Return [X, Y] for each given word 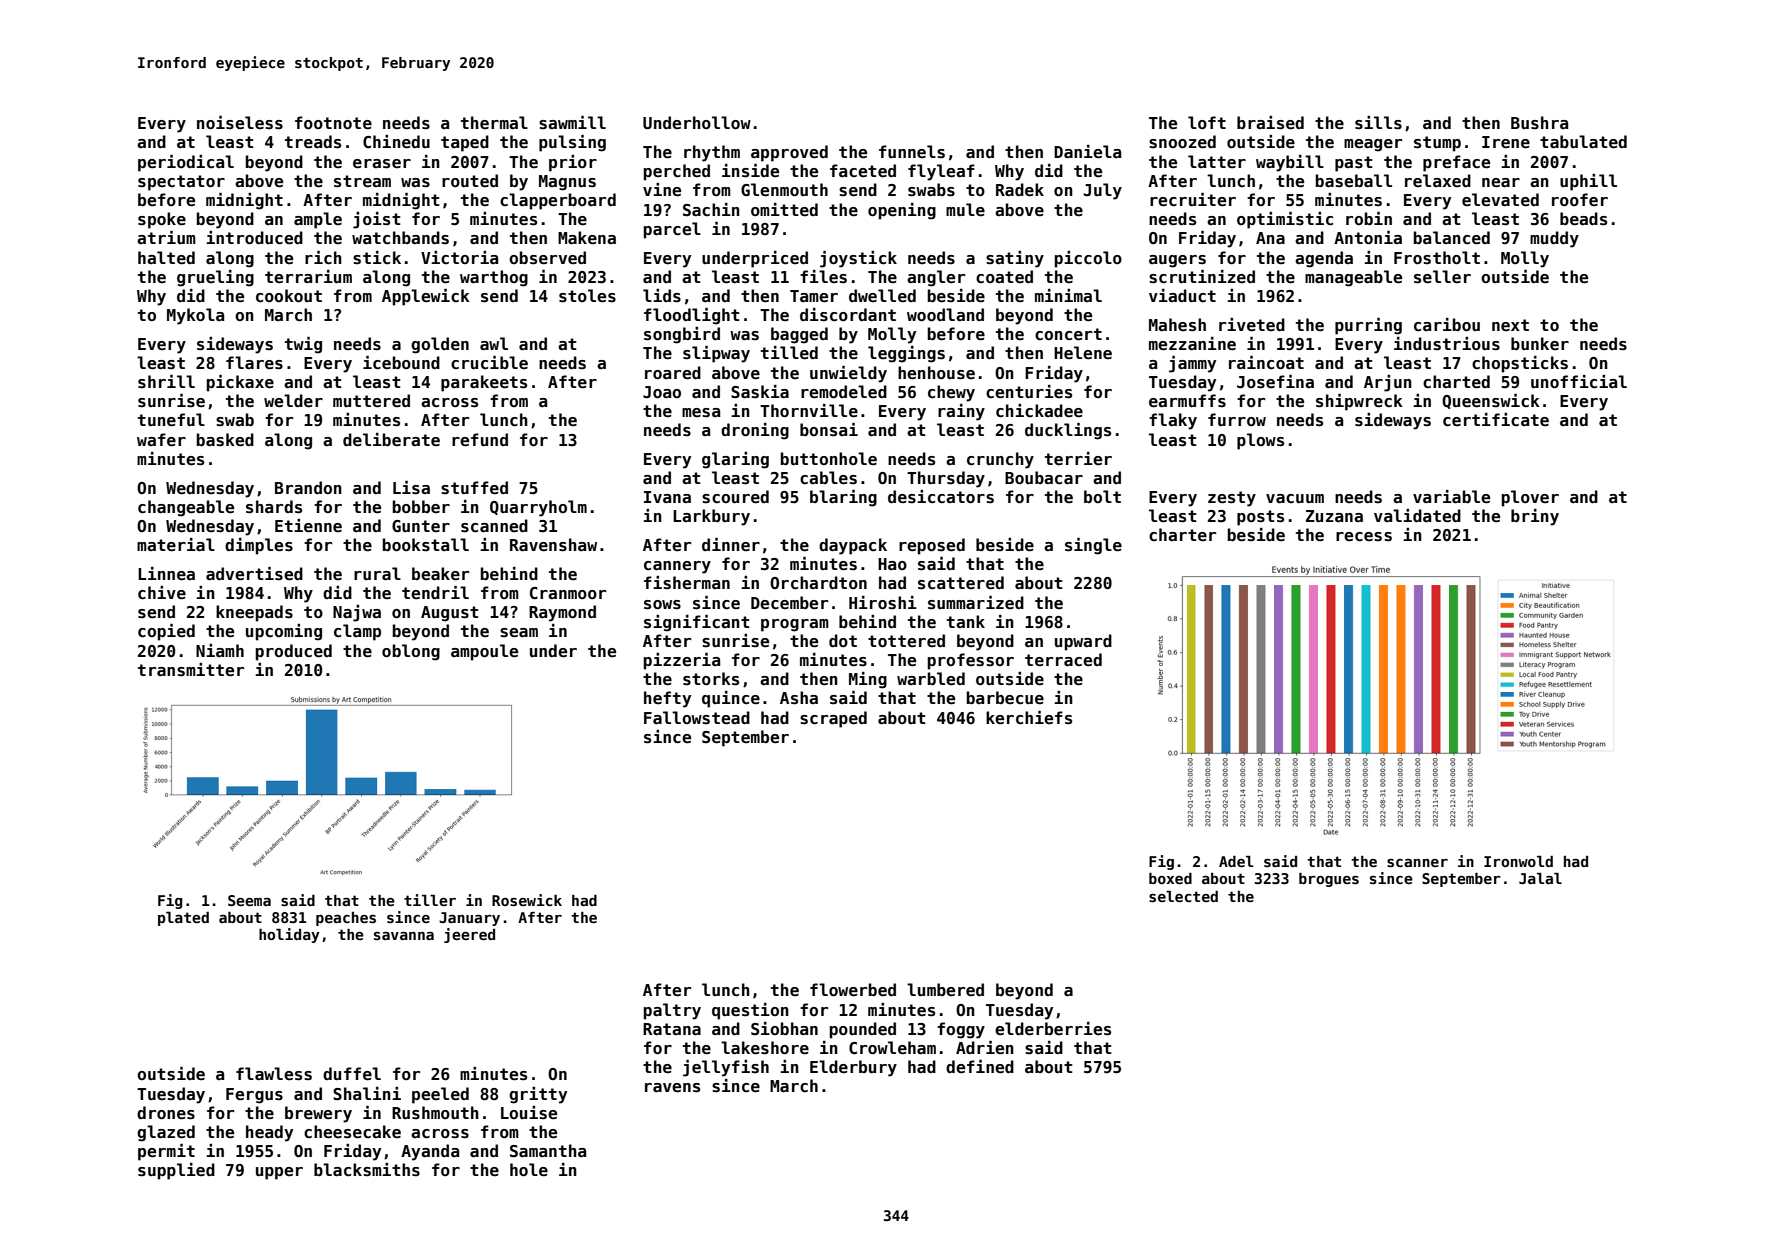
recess [1364, 537]
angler [936, 278]
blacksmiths [367, 1170]
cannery [677, 567]
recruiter [1193, 200]
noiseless [240, 123]
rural [377, 573]
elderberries [1053, 1029]
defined [980, 1067]
